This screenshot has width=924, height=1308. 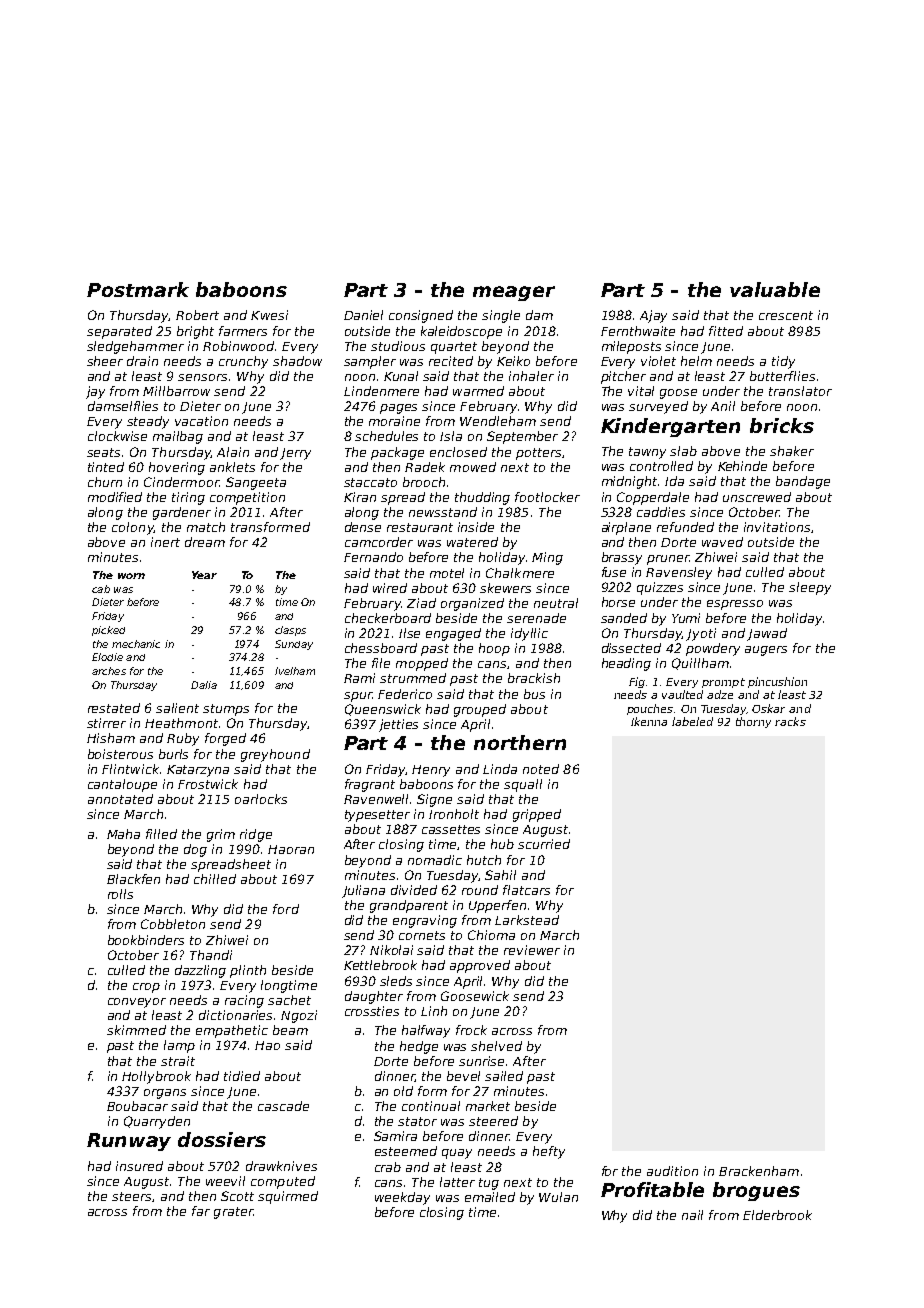 What do you see at coordinates (363, 315) in the screenshot?
I see `Daniel` at bounding box center [363, 315].
